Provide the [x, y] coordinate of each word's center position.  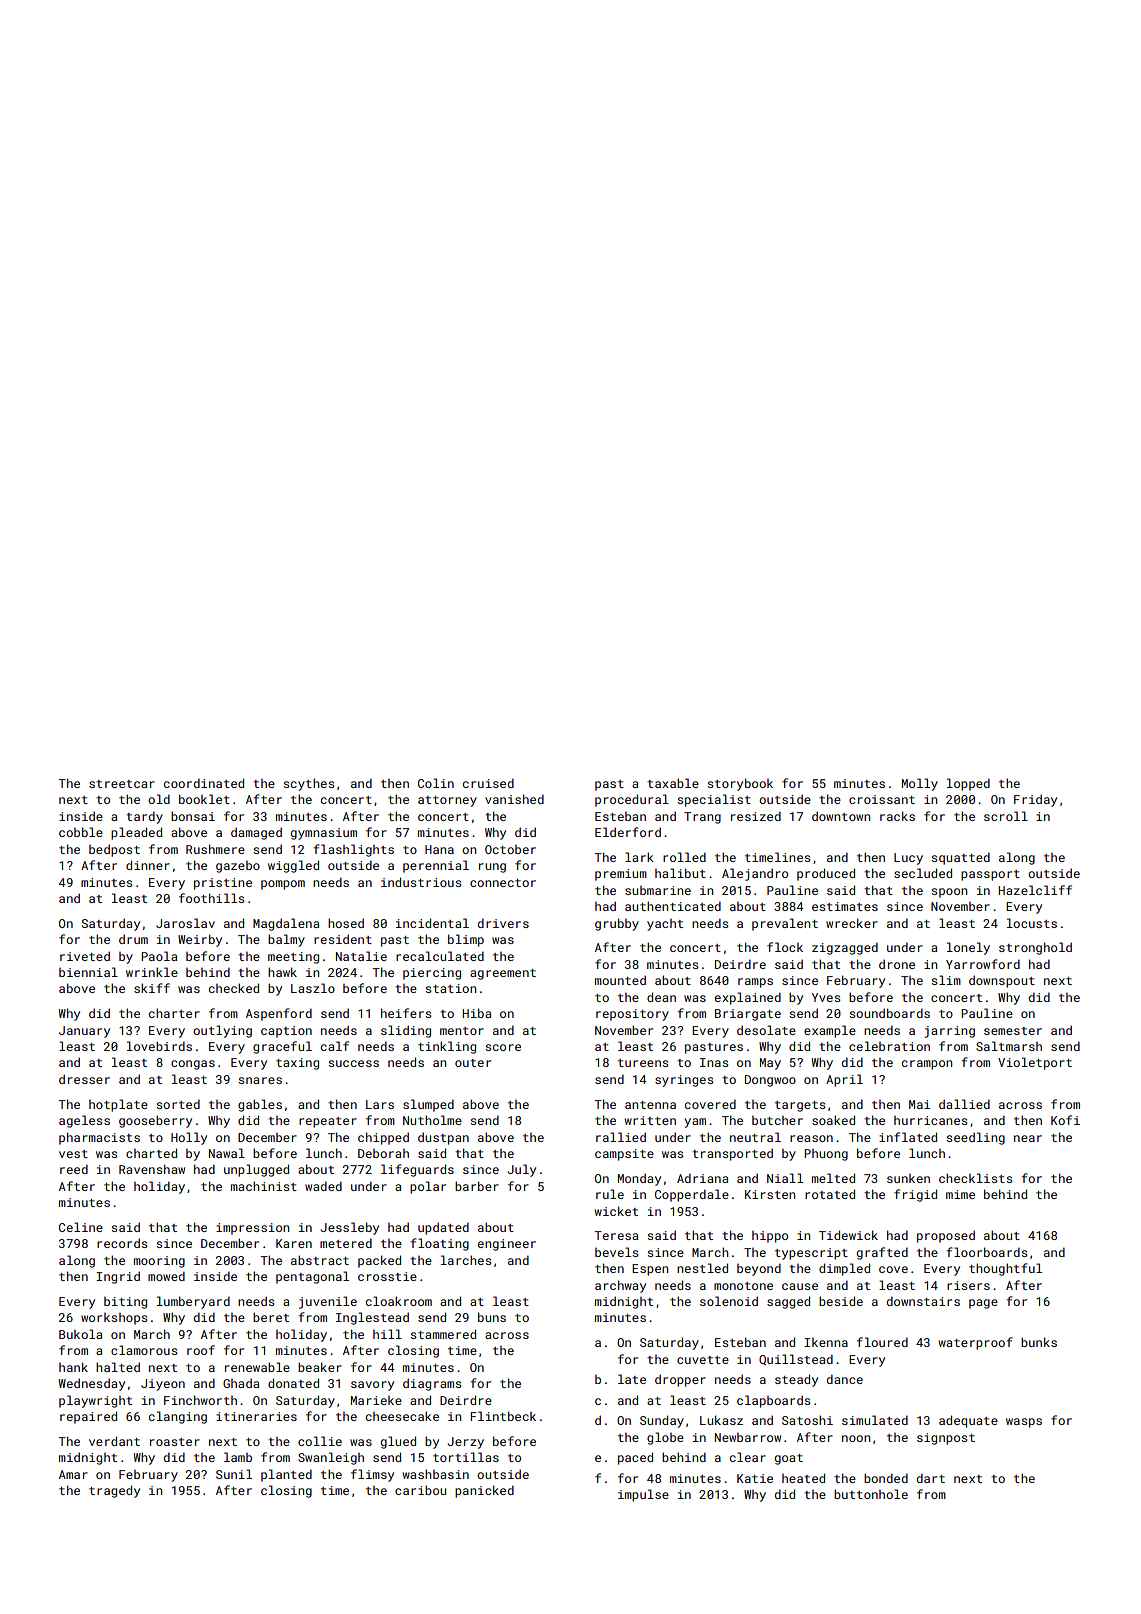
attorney [447, 801]
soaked [833, 1120]
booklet [204, 799]
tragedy [114, 1491]
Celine [81, 1227]
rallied [621, 1137]
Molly [920, 784]
